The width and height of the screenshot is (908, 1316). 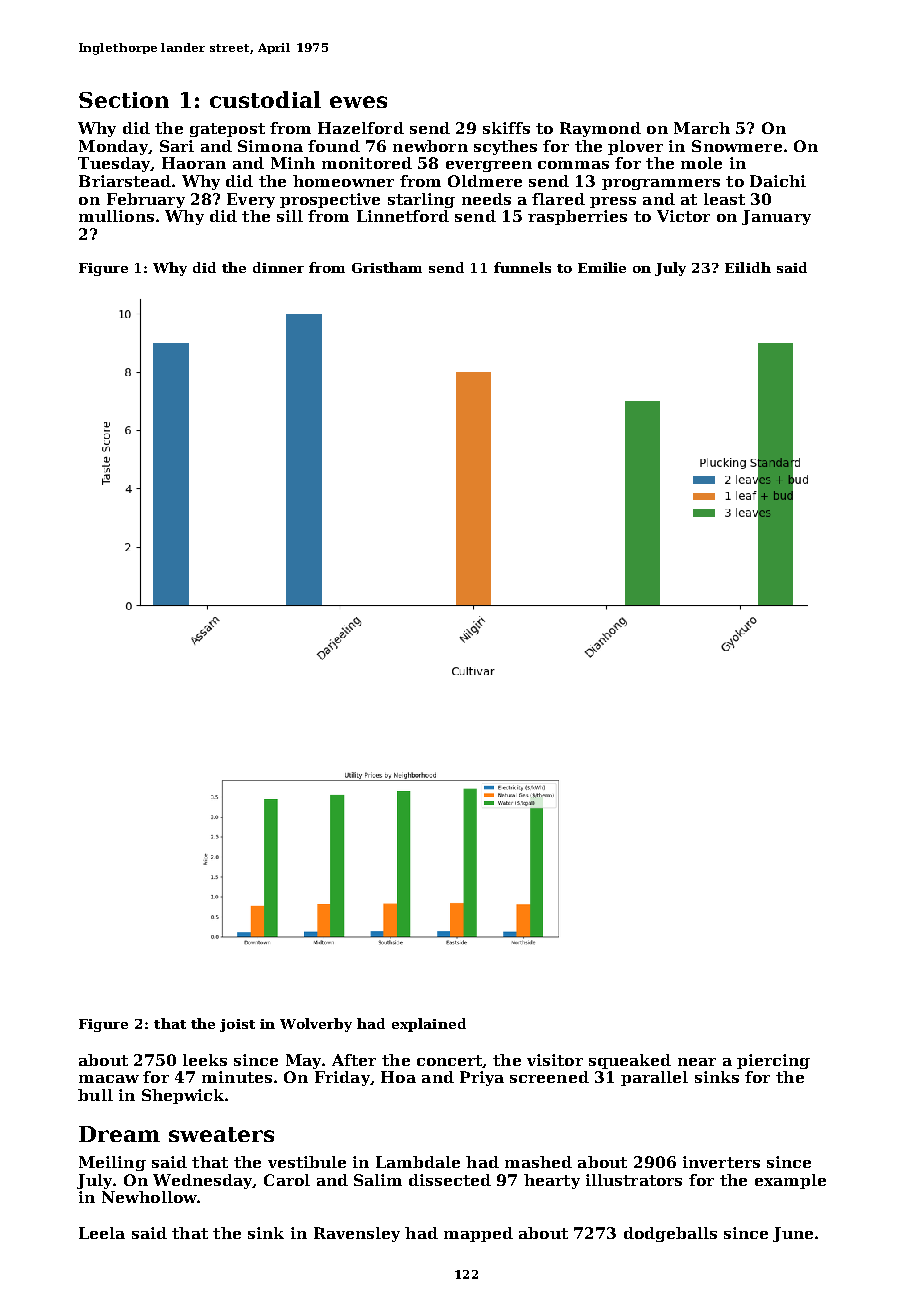 What do you see at coordinates (429, 1025) in the screenshot?
I see `explained` at bounding box center [429, 1025].
